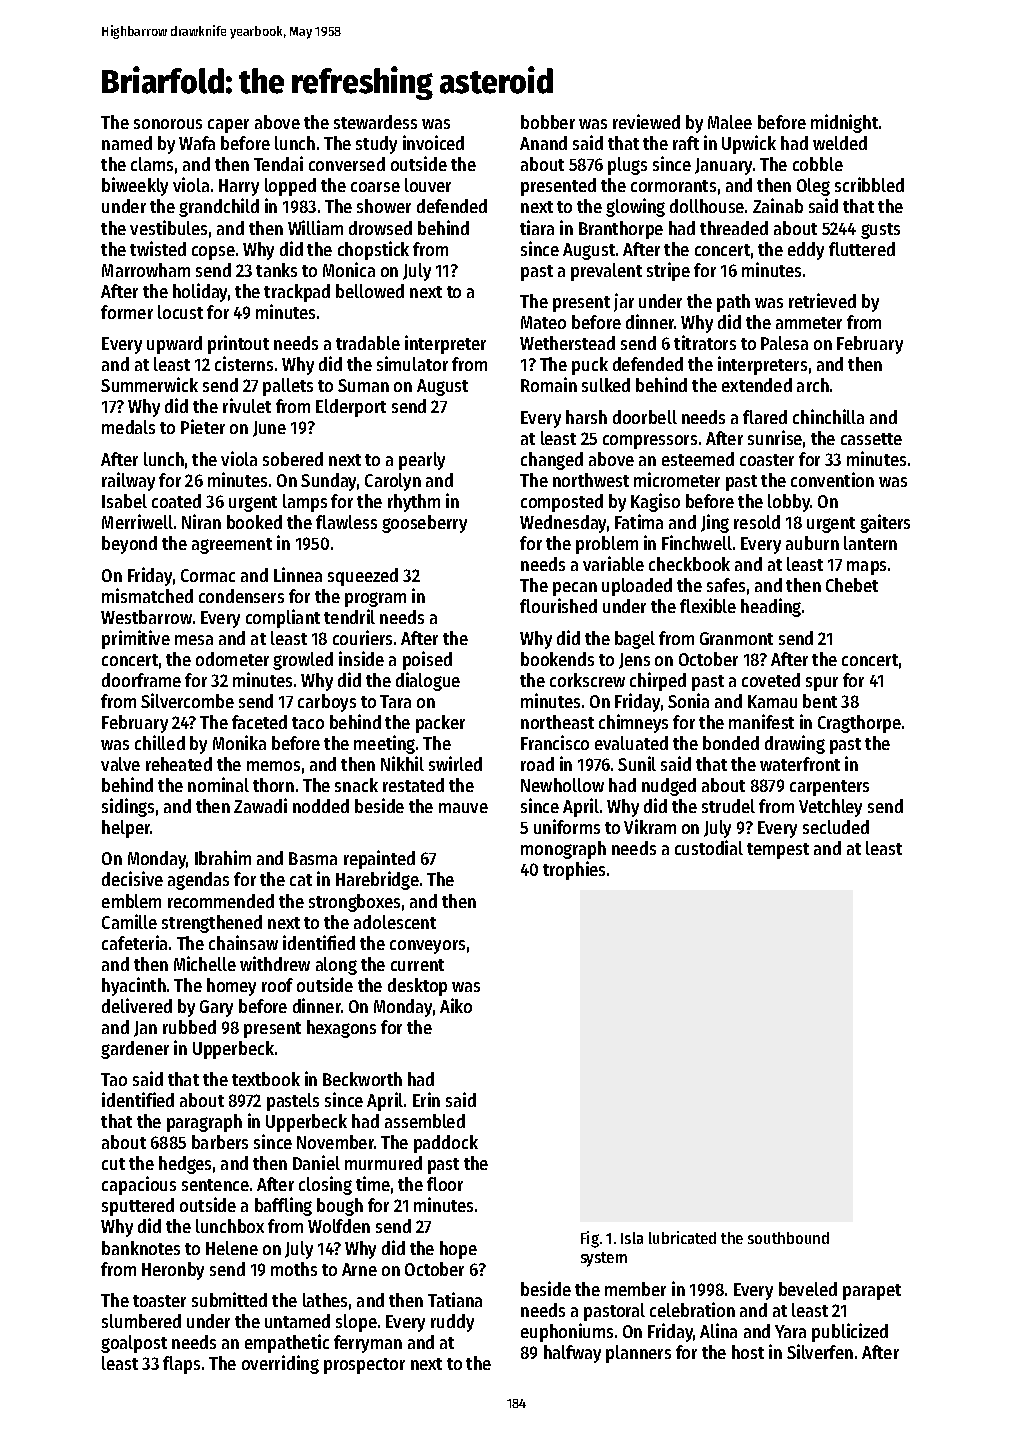 This screenshot has height=1440, width=1014. Describe the element at coordinates (375, 599) in the screenshot. I see `program` at that location.
